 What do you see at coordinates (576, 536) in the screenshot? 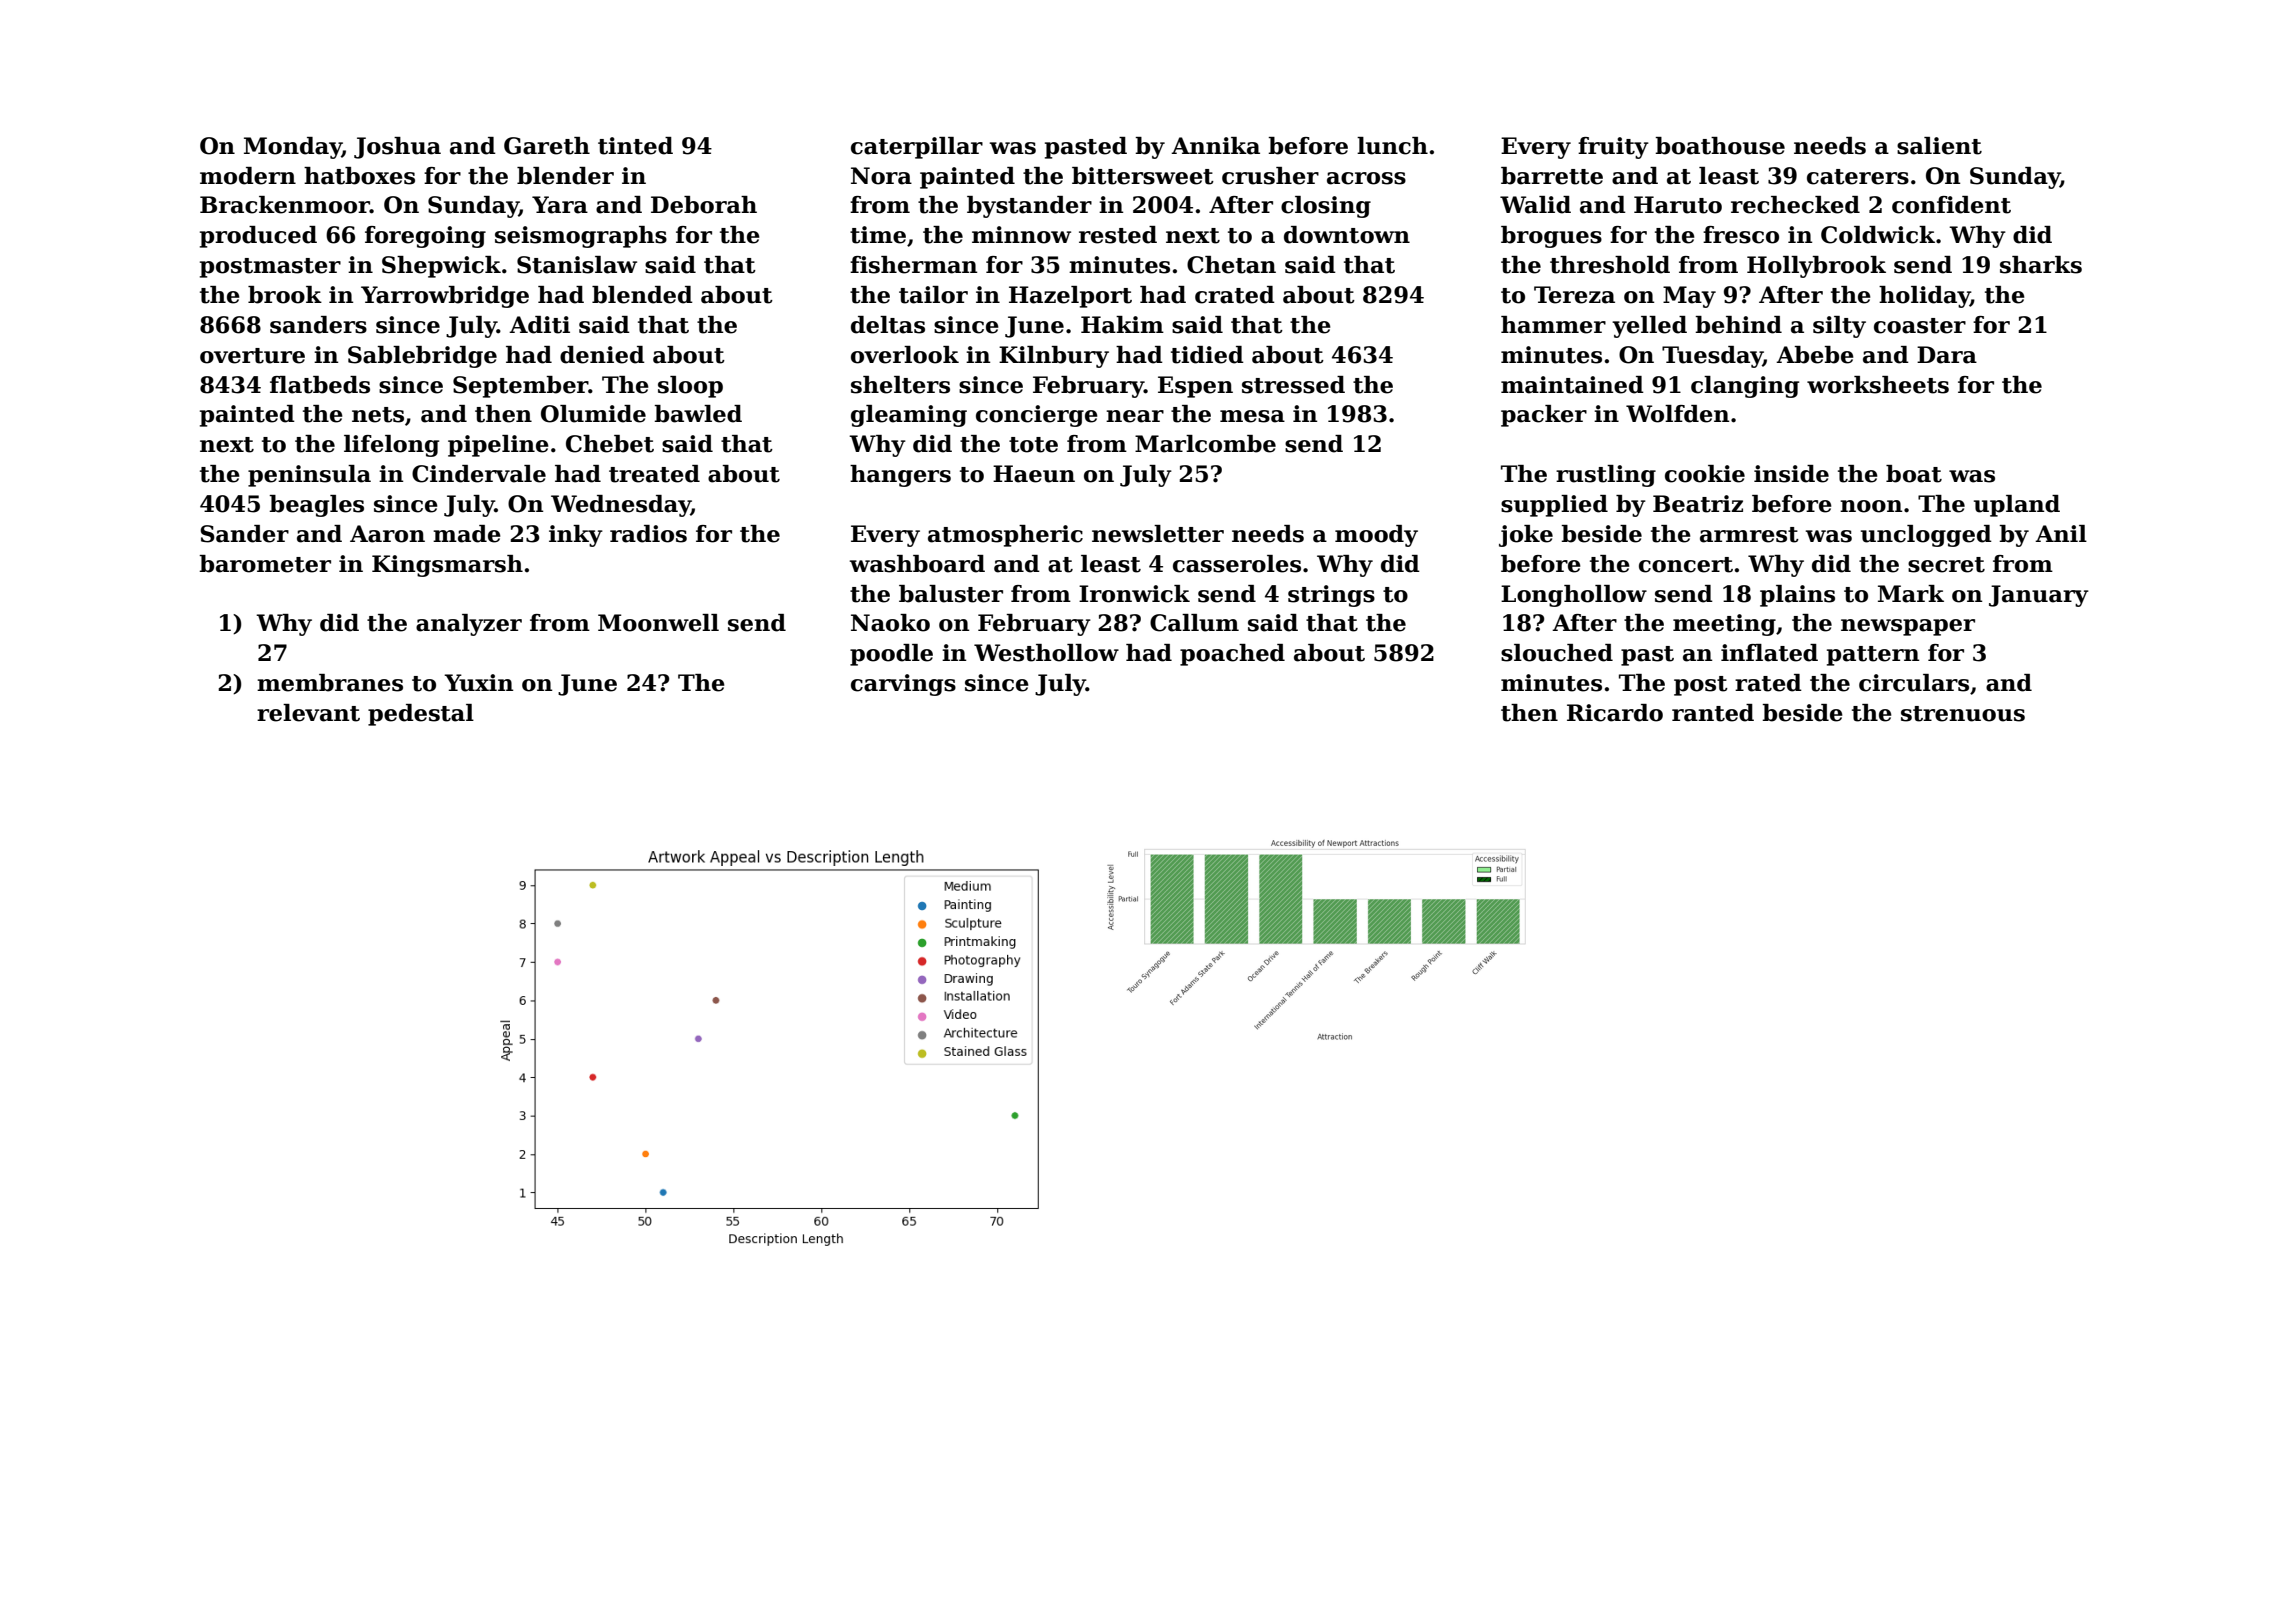
I see `inky` at bounding box center [576, 536].
